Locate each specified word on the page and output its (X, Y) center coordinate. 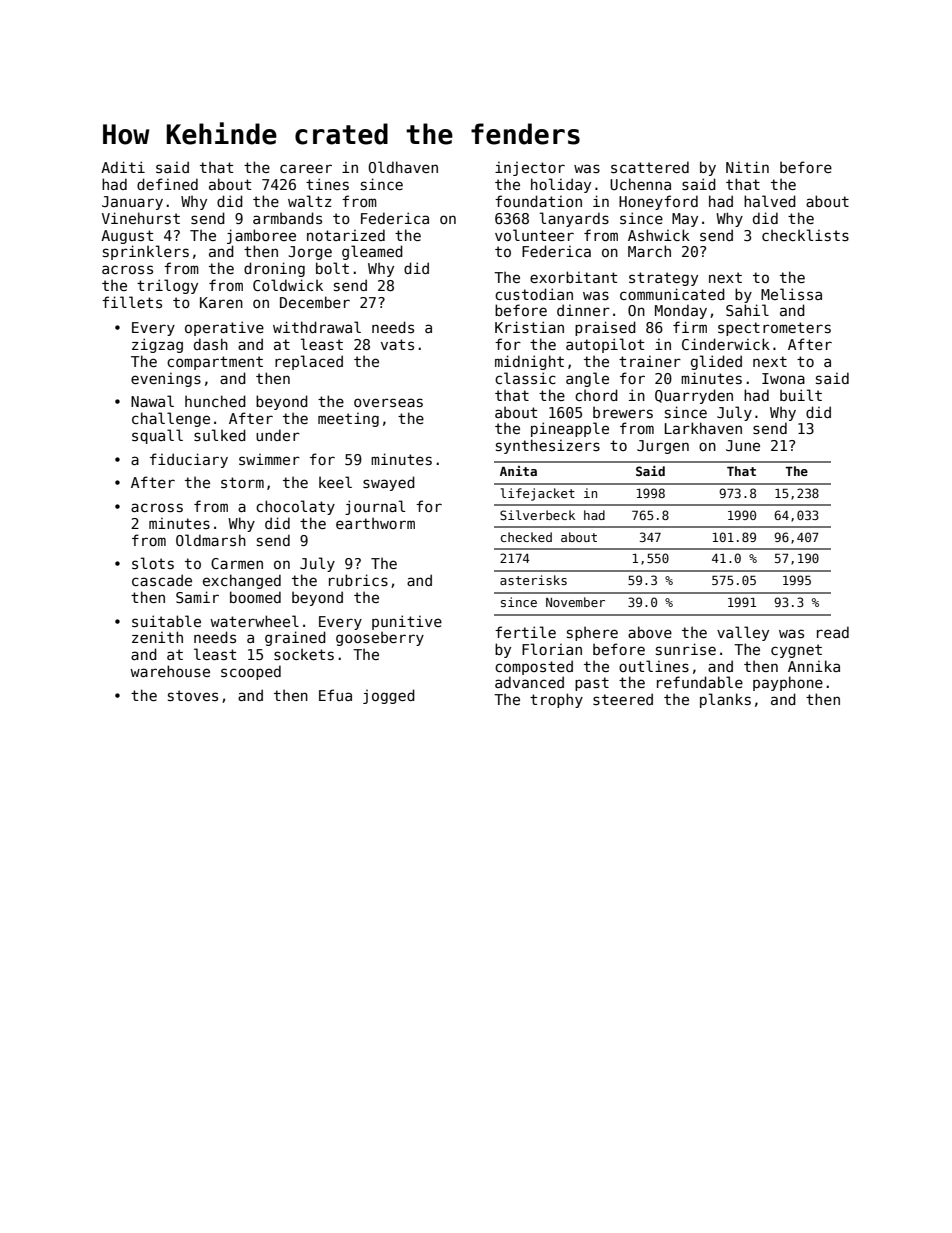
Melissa (791, 294)
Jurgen (663, 447)
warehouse (170, 671)
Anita (518, 471)
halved (770, 201)
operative (224, 328)
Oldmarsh (211, 540)
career (306, 168)
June (743, 445)
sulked (220, 435)
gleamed (372, 252)
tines (327, 184)
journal (375, 507)
